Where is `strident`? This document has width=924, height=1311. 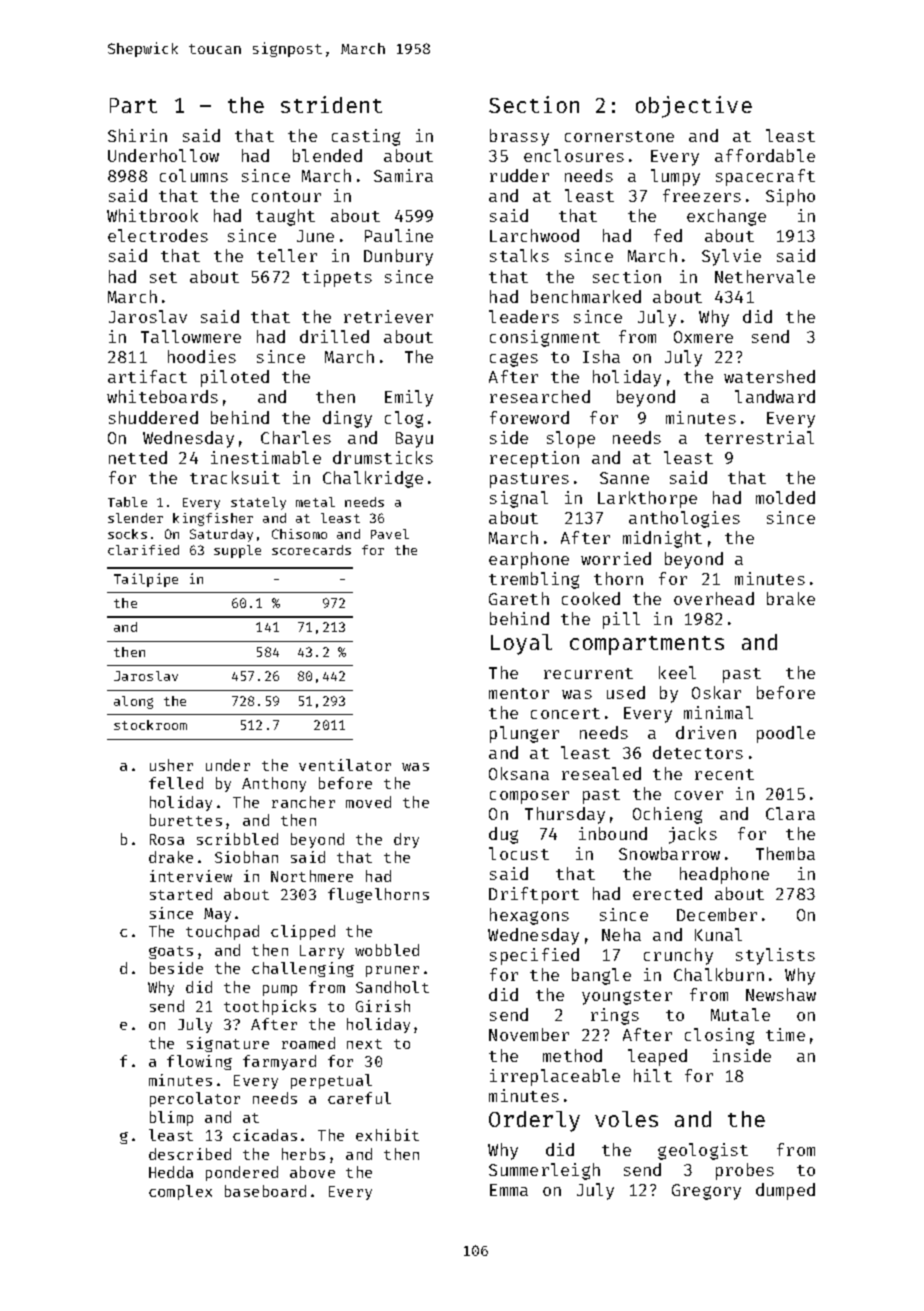
strident is located at coordinates (331, 104).
